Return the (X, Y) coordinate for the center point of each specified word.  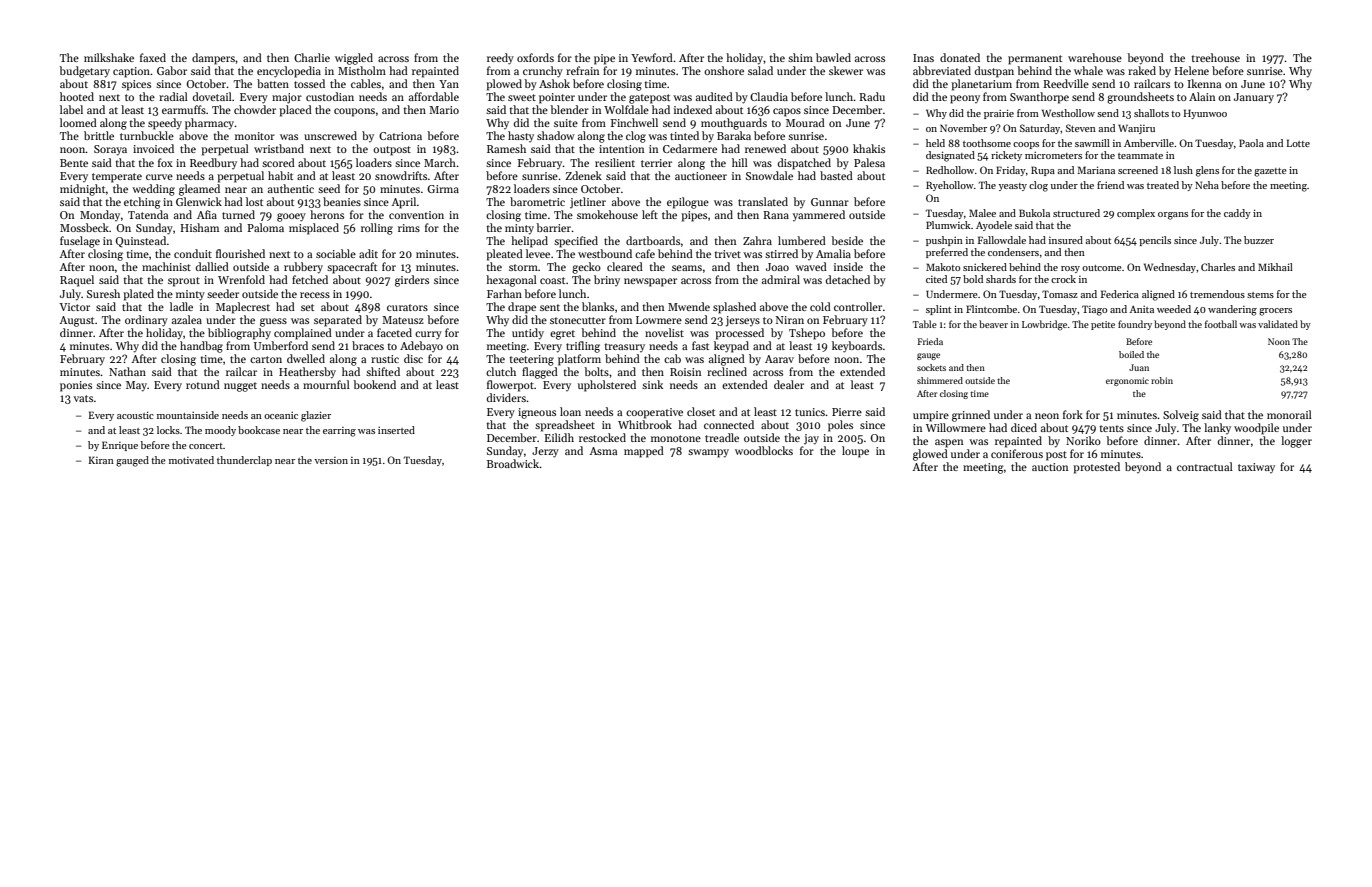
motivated (191, 460)
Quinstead (141, 242)
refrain (582, 70)
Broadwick (513, 463)
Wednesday (1170, 268)
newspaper (650, 282)
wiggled (354, 59)
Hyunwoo (1205, 114)
